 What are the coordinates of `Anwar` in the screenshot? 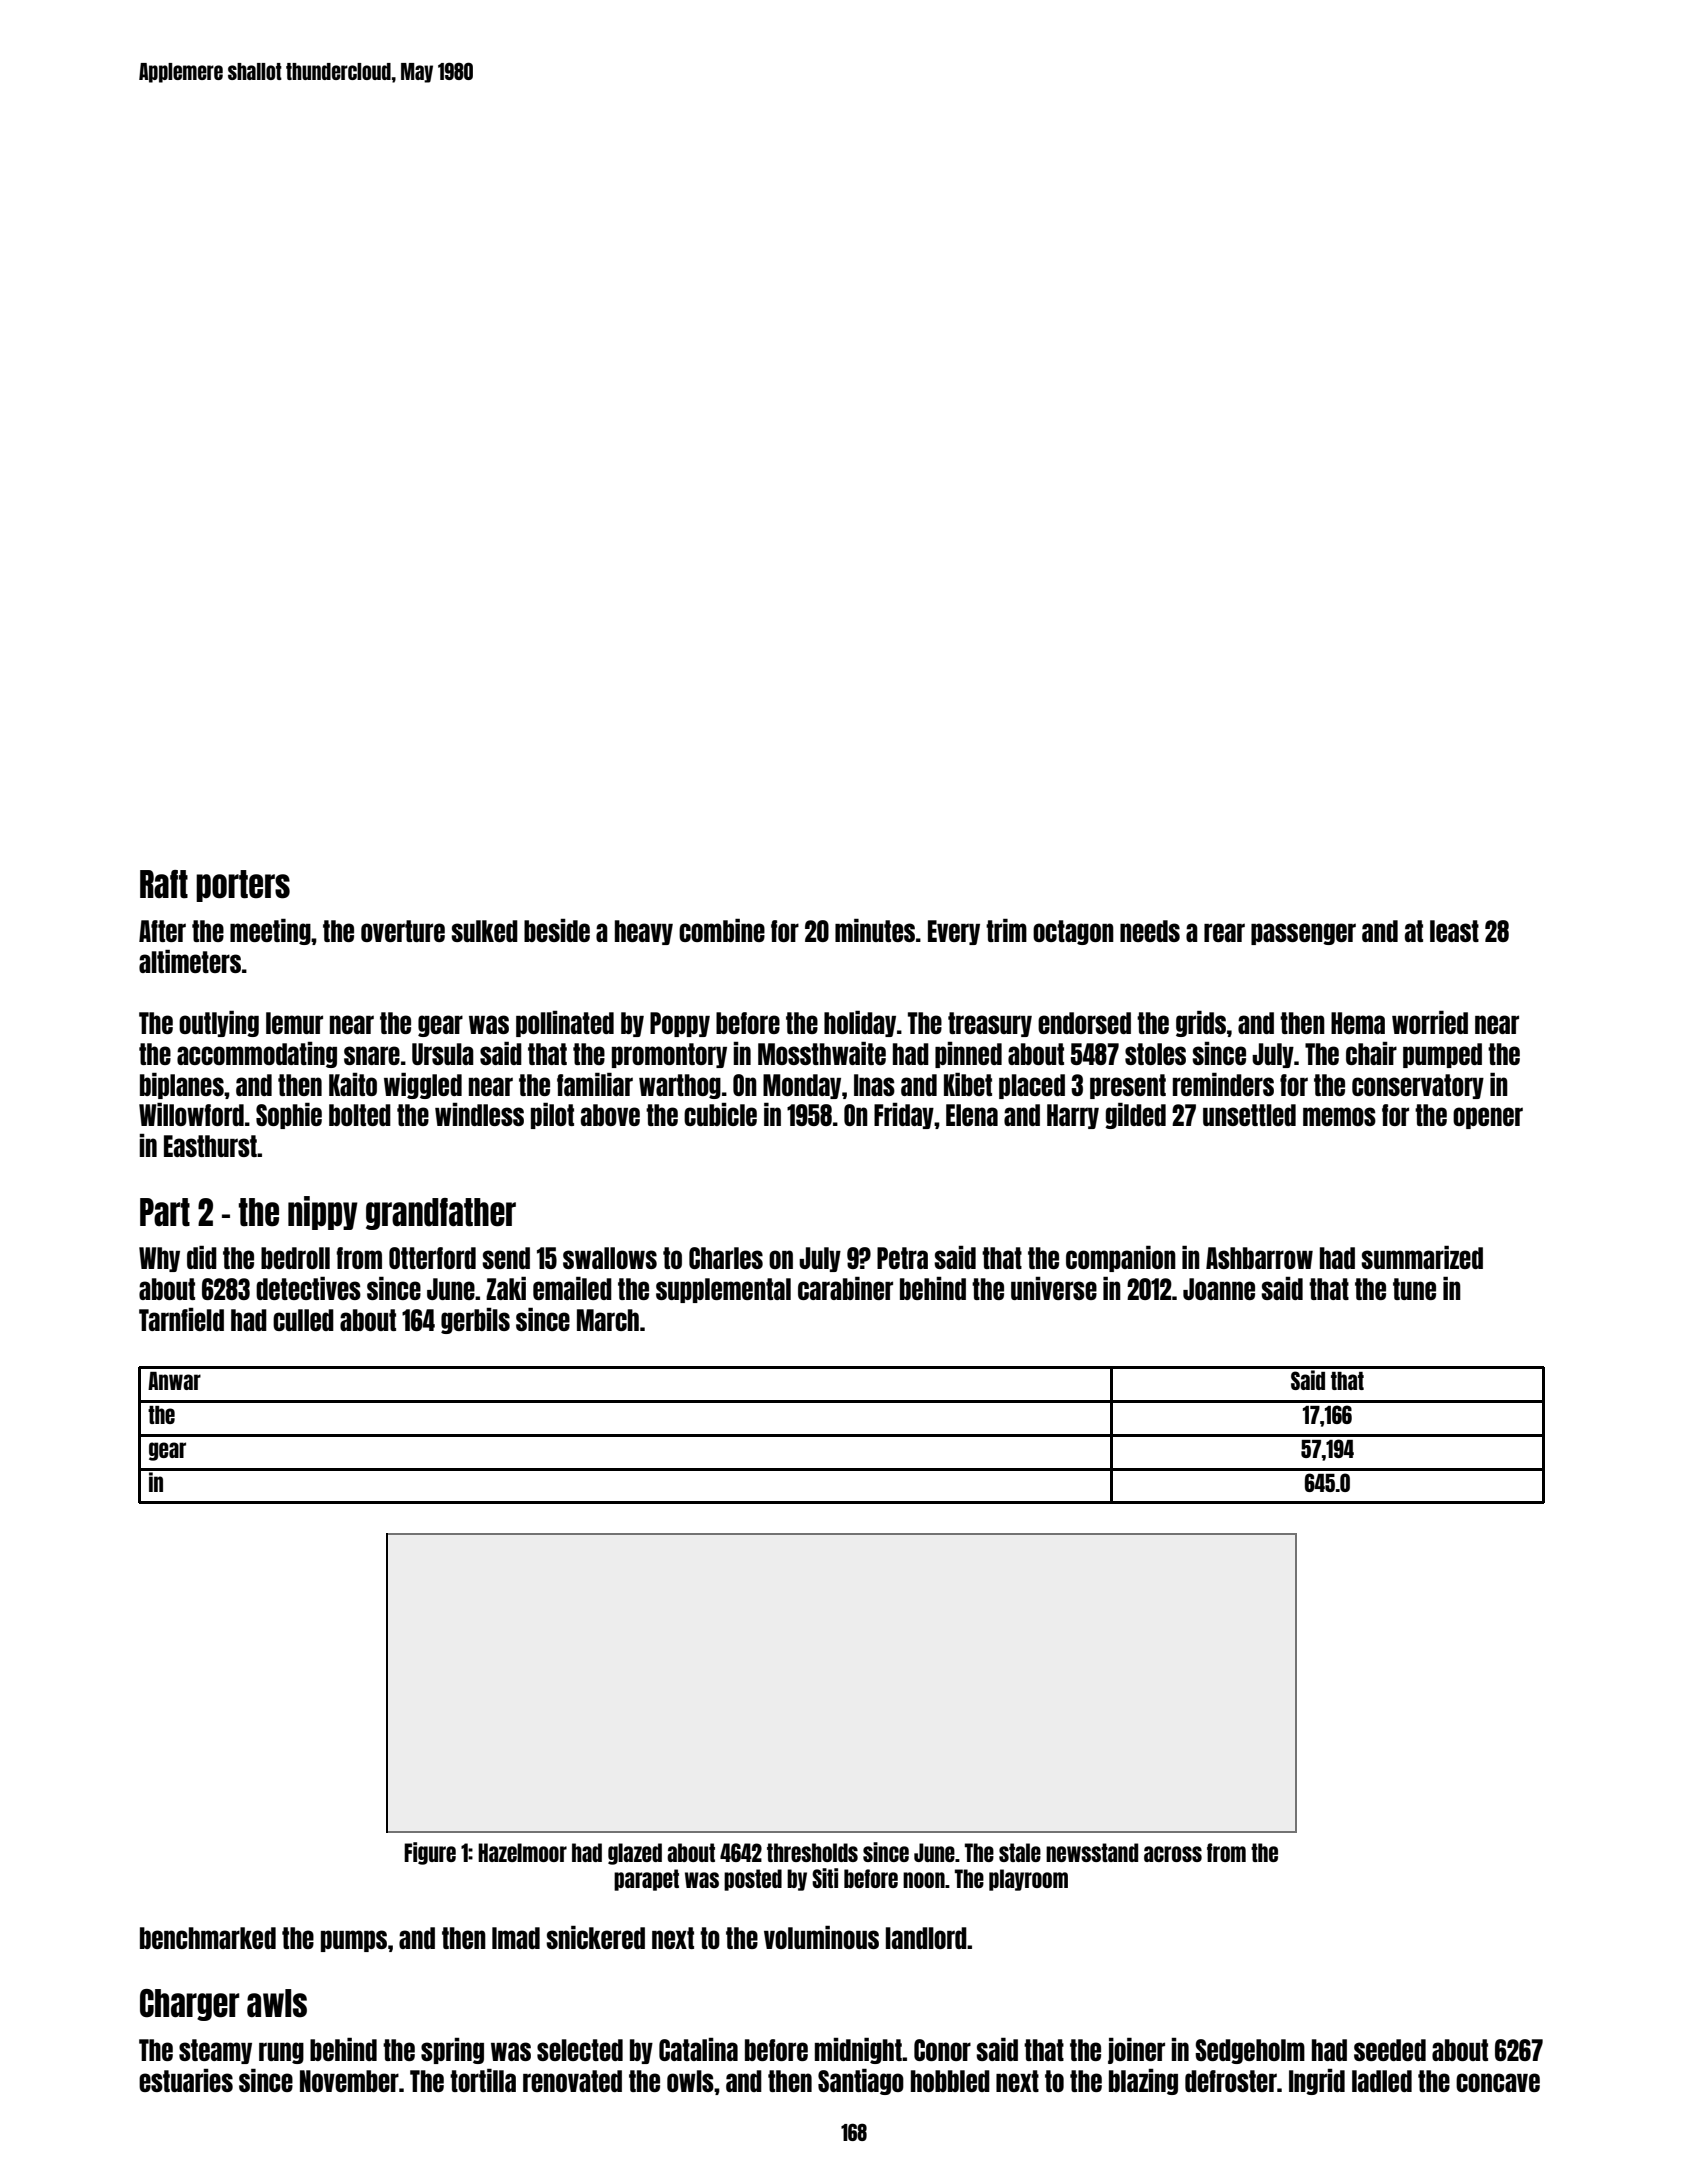 It's located at (174, 1381).
